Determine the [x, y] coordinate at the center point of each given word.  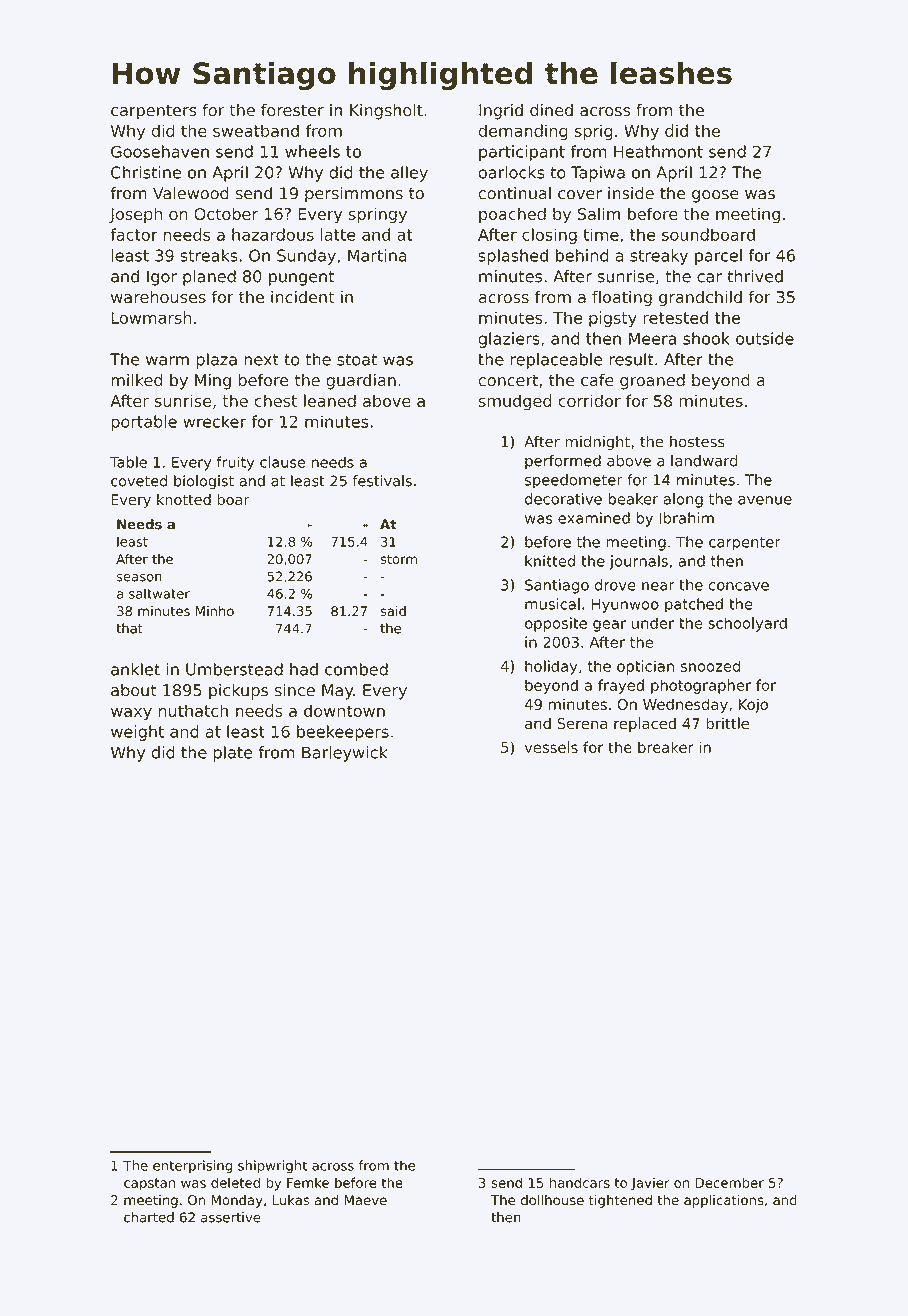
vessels [551, 747]
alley [409, 174]
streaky [659, 257]
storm [398, 559]
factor [134, 234]
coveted [139, 481]
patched [694, 605]
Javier [650, 1184]
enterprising [192, 1167]
